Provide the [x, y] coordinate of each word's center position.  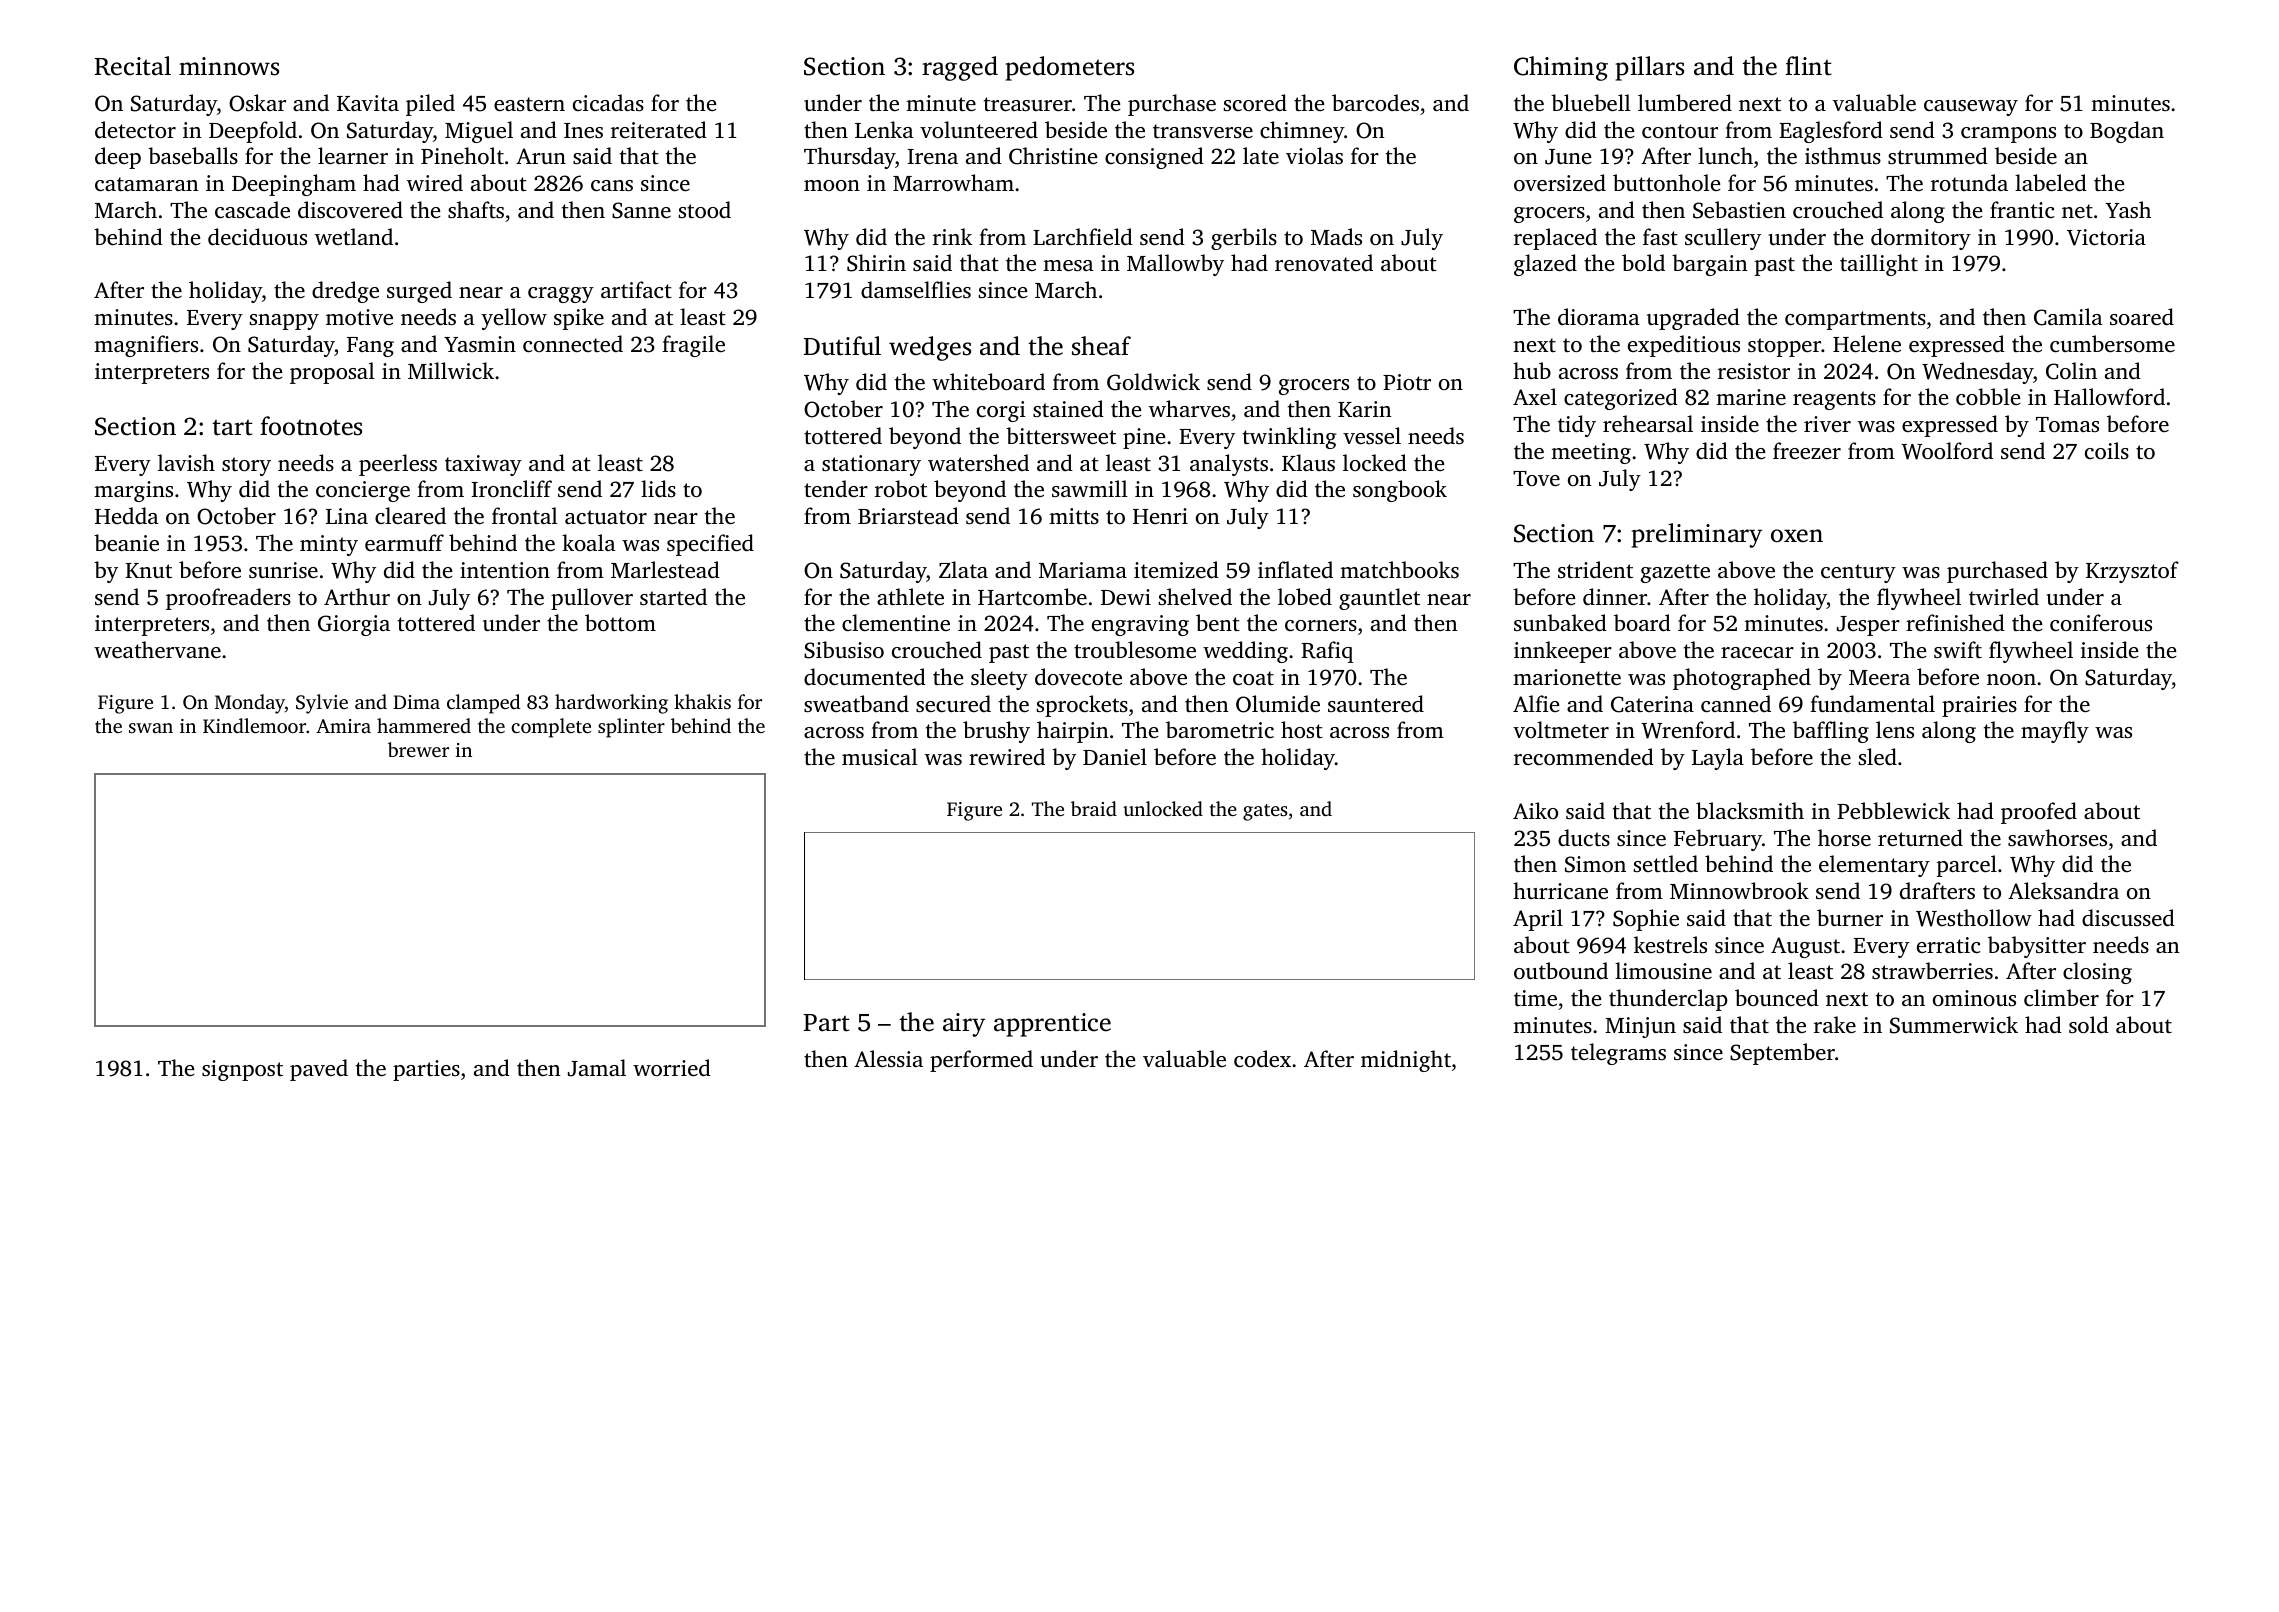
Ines [583, 130]
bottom [620, 622]
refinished [1955, 622]
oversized [1560, 182]
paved [319, 1070]
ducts [1584, 837]
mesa [1068, 265]
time [1535, 998]
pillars [1650, 68]
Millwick [451, 370]
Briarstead [908, 515]
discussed [2128, 917]
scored [1255, 102]
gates [1265, 812]
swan [151, 728]
